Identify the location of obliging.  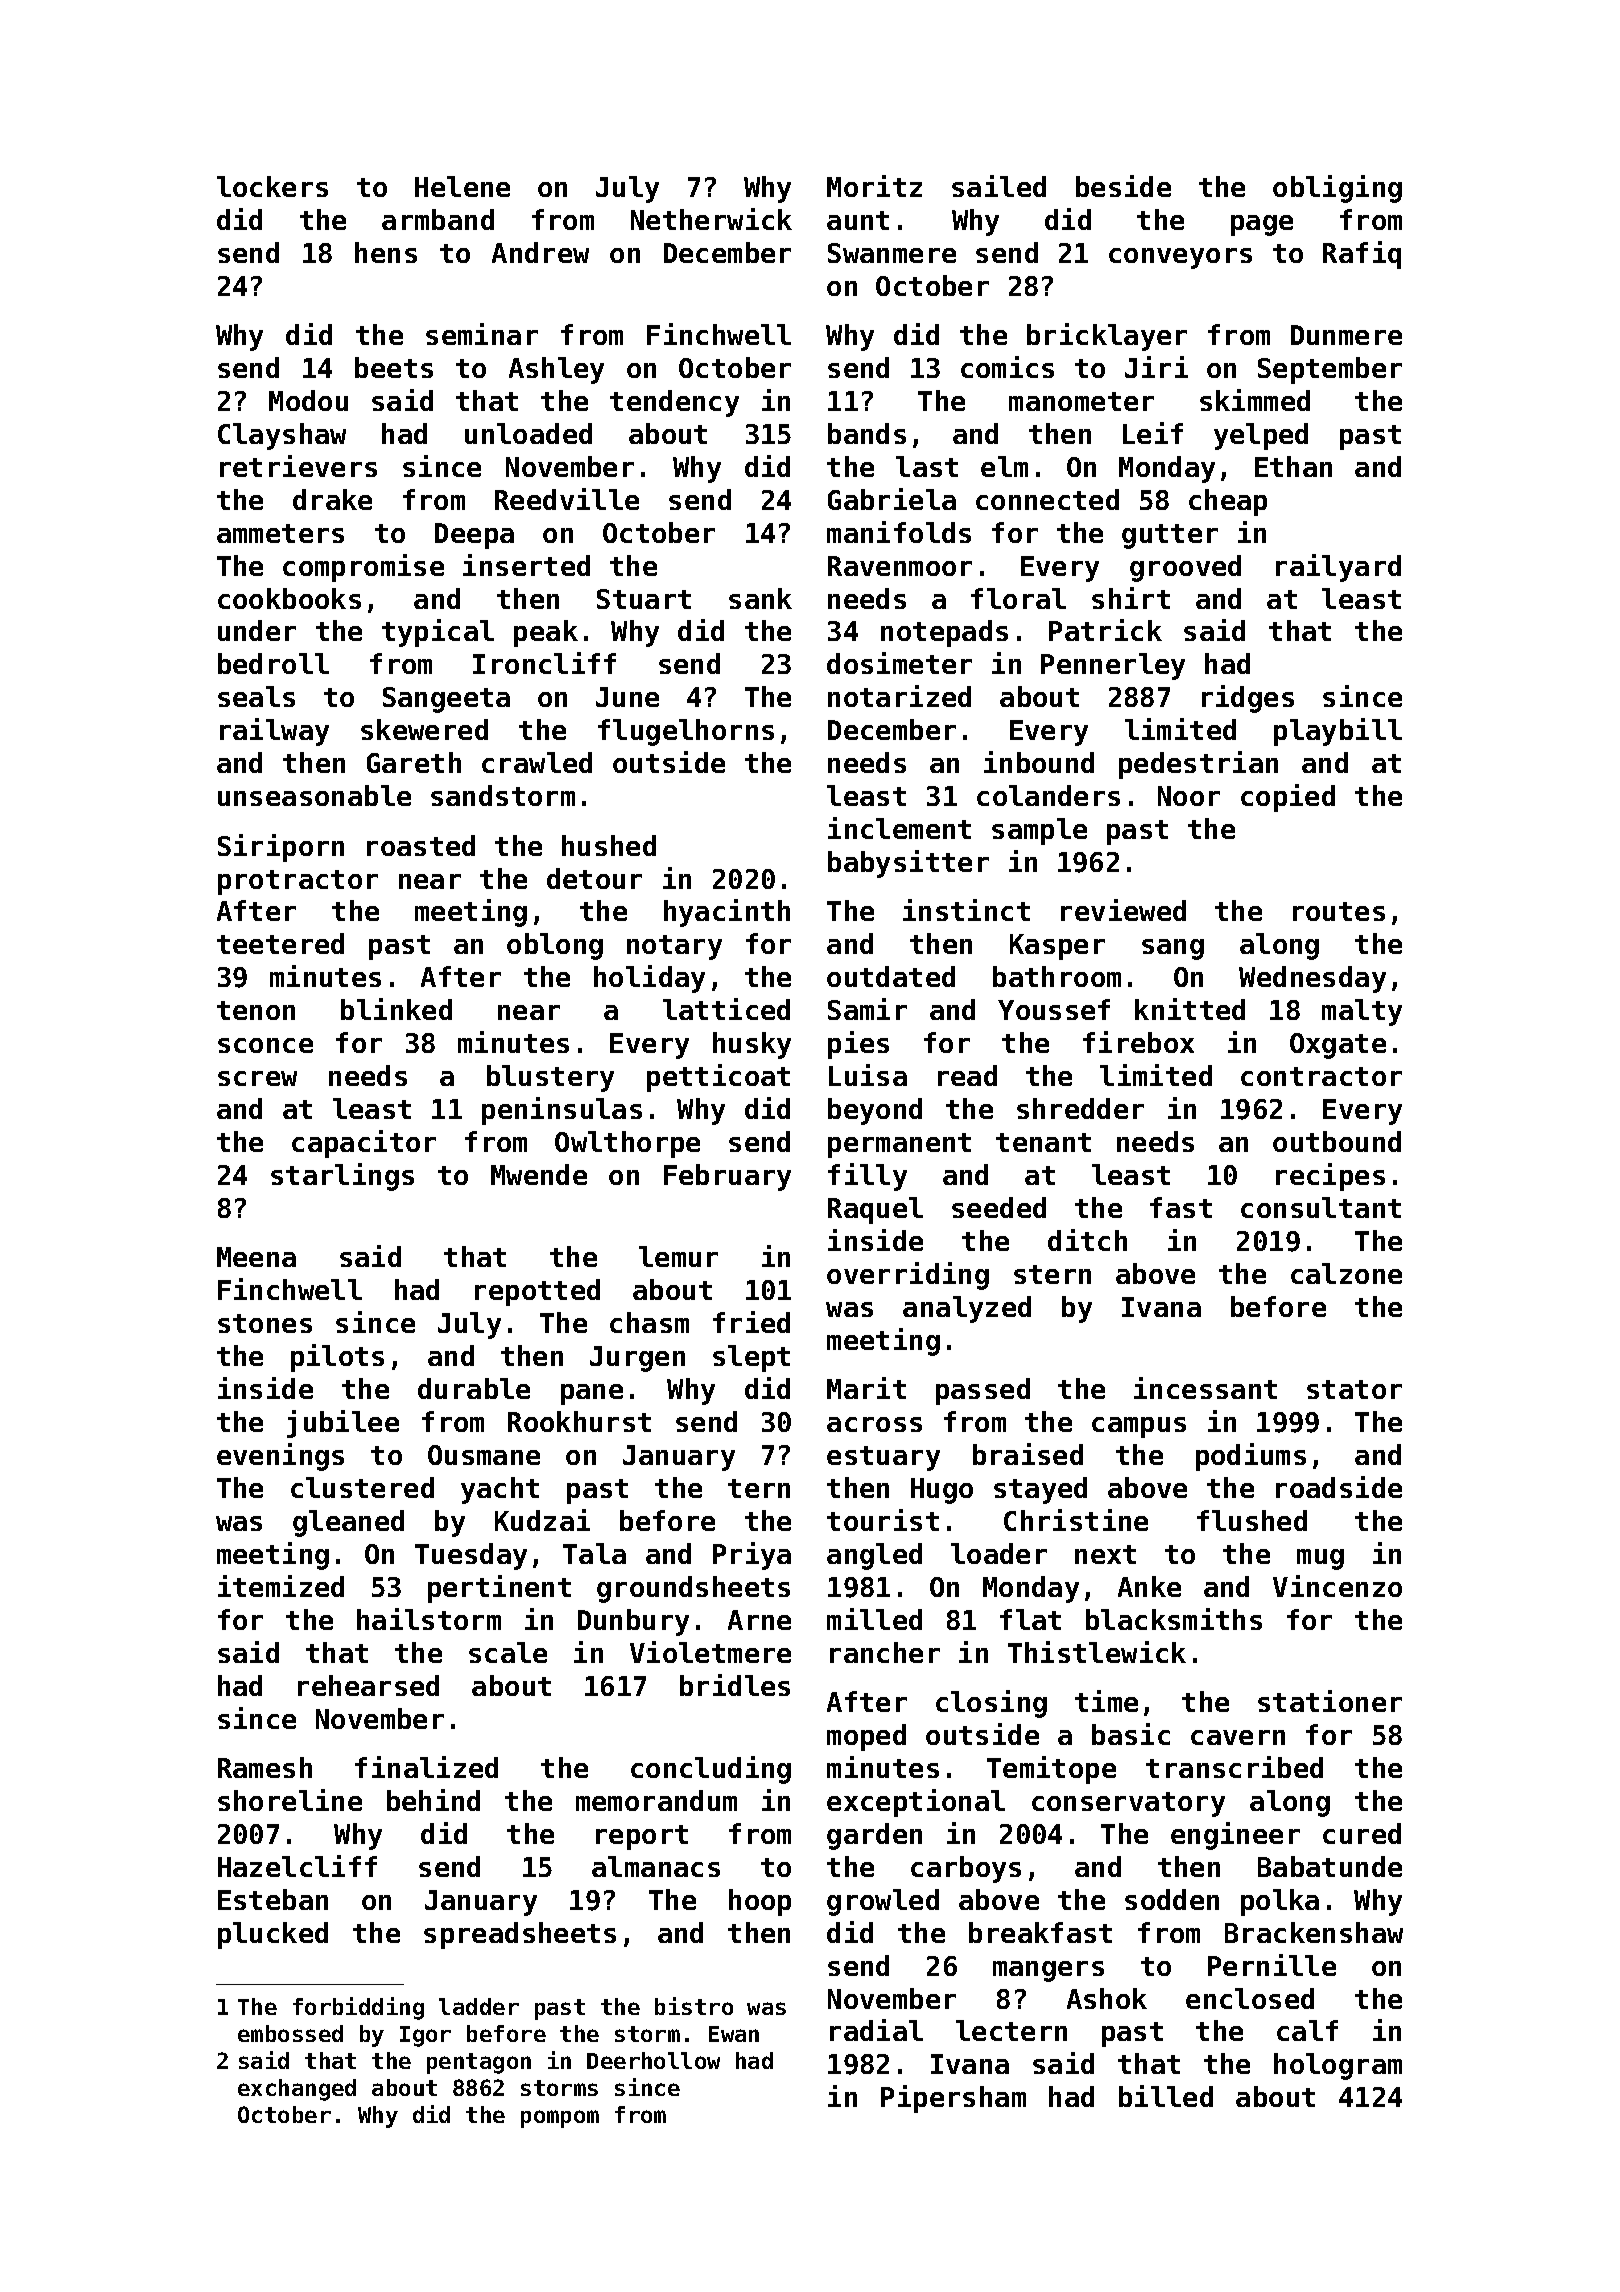
(1337, 189).
